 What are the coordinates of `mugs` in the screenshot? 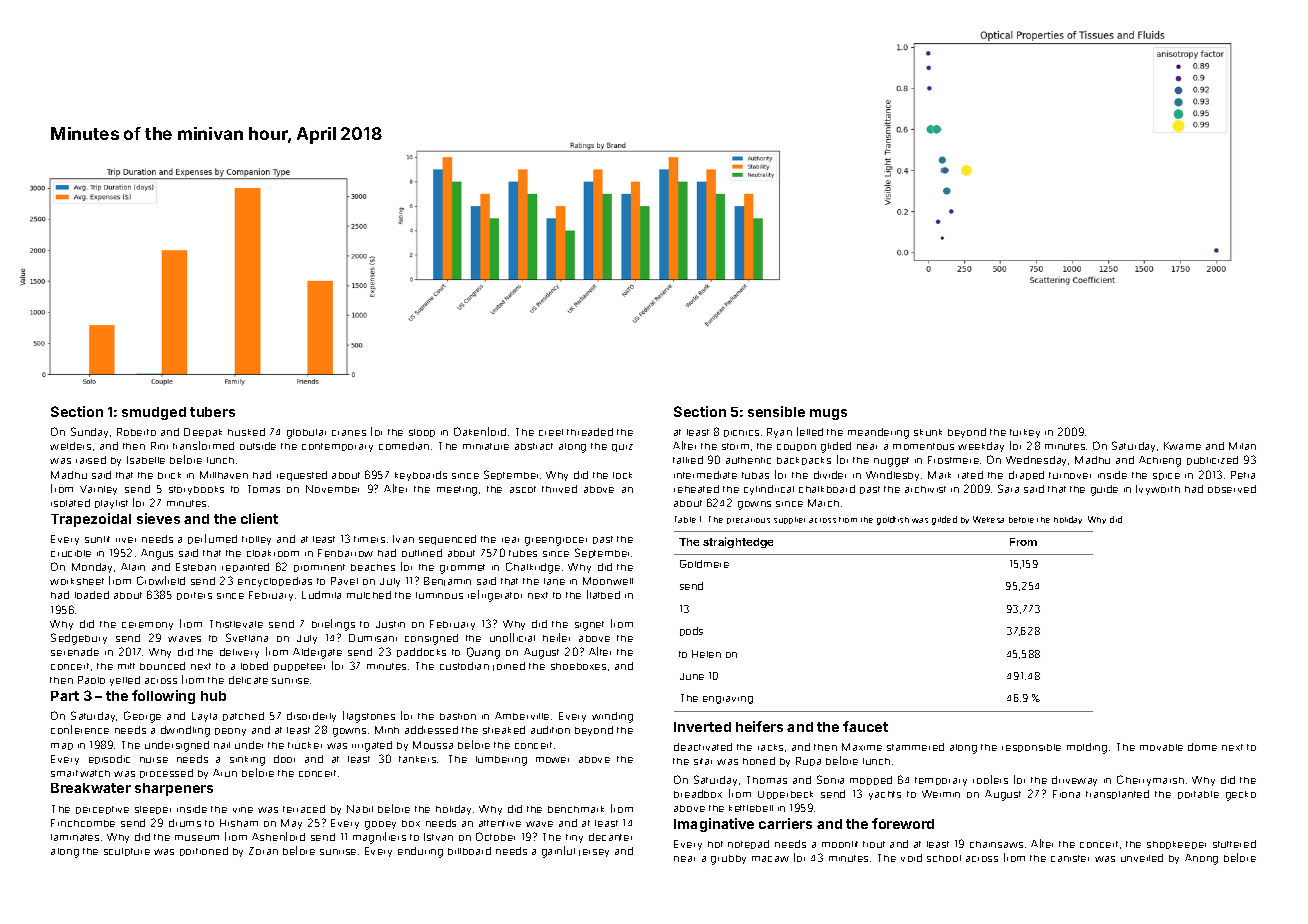 It's located at (828, 414).
